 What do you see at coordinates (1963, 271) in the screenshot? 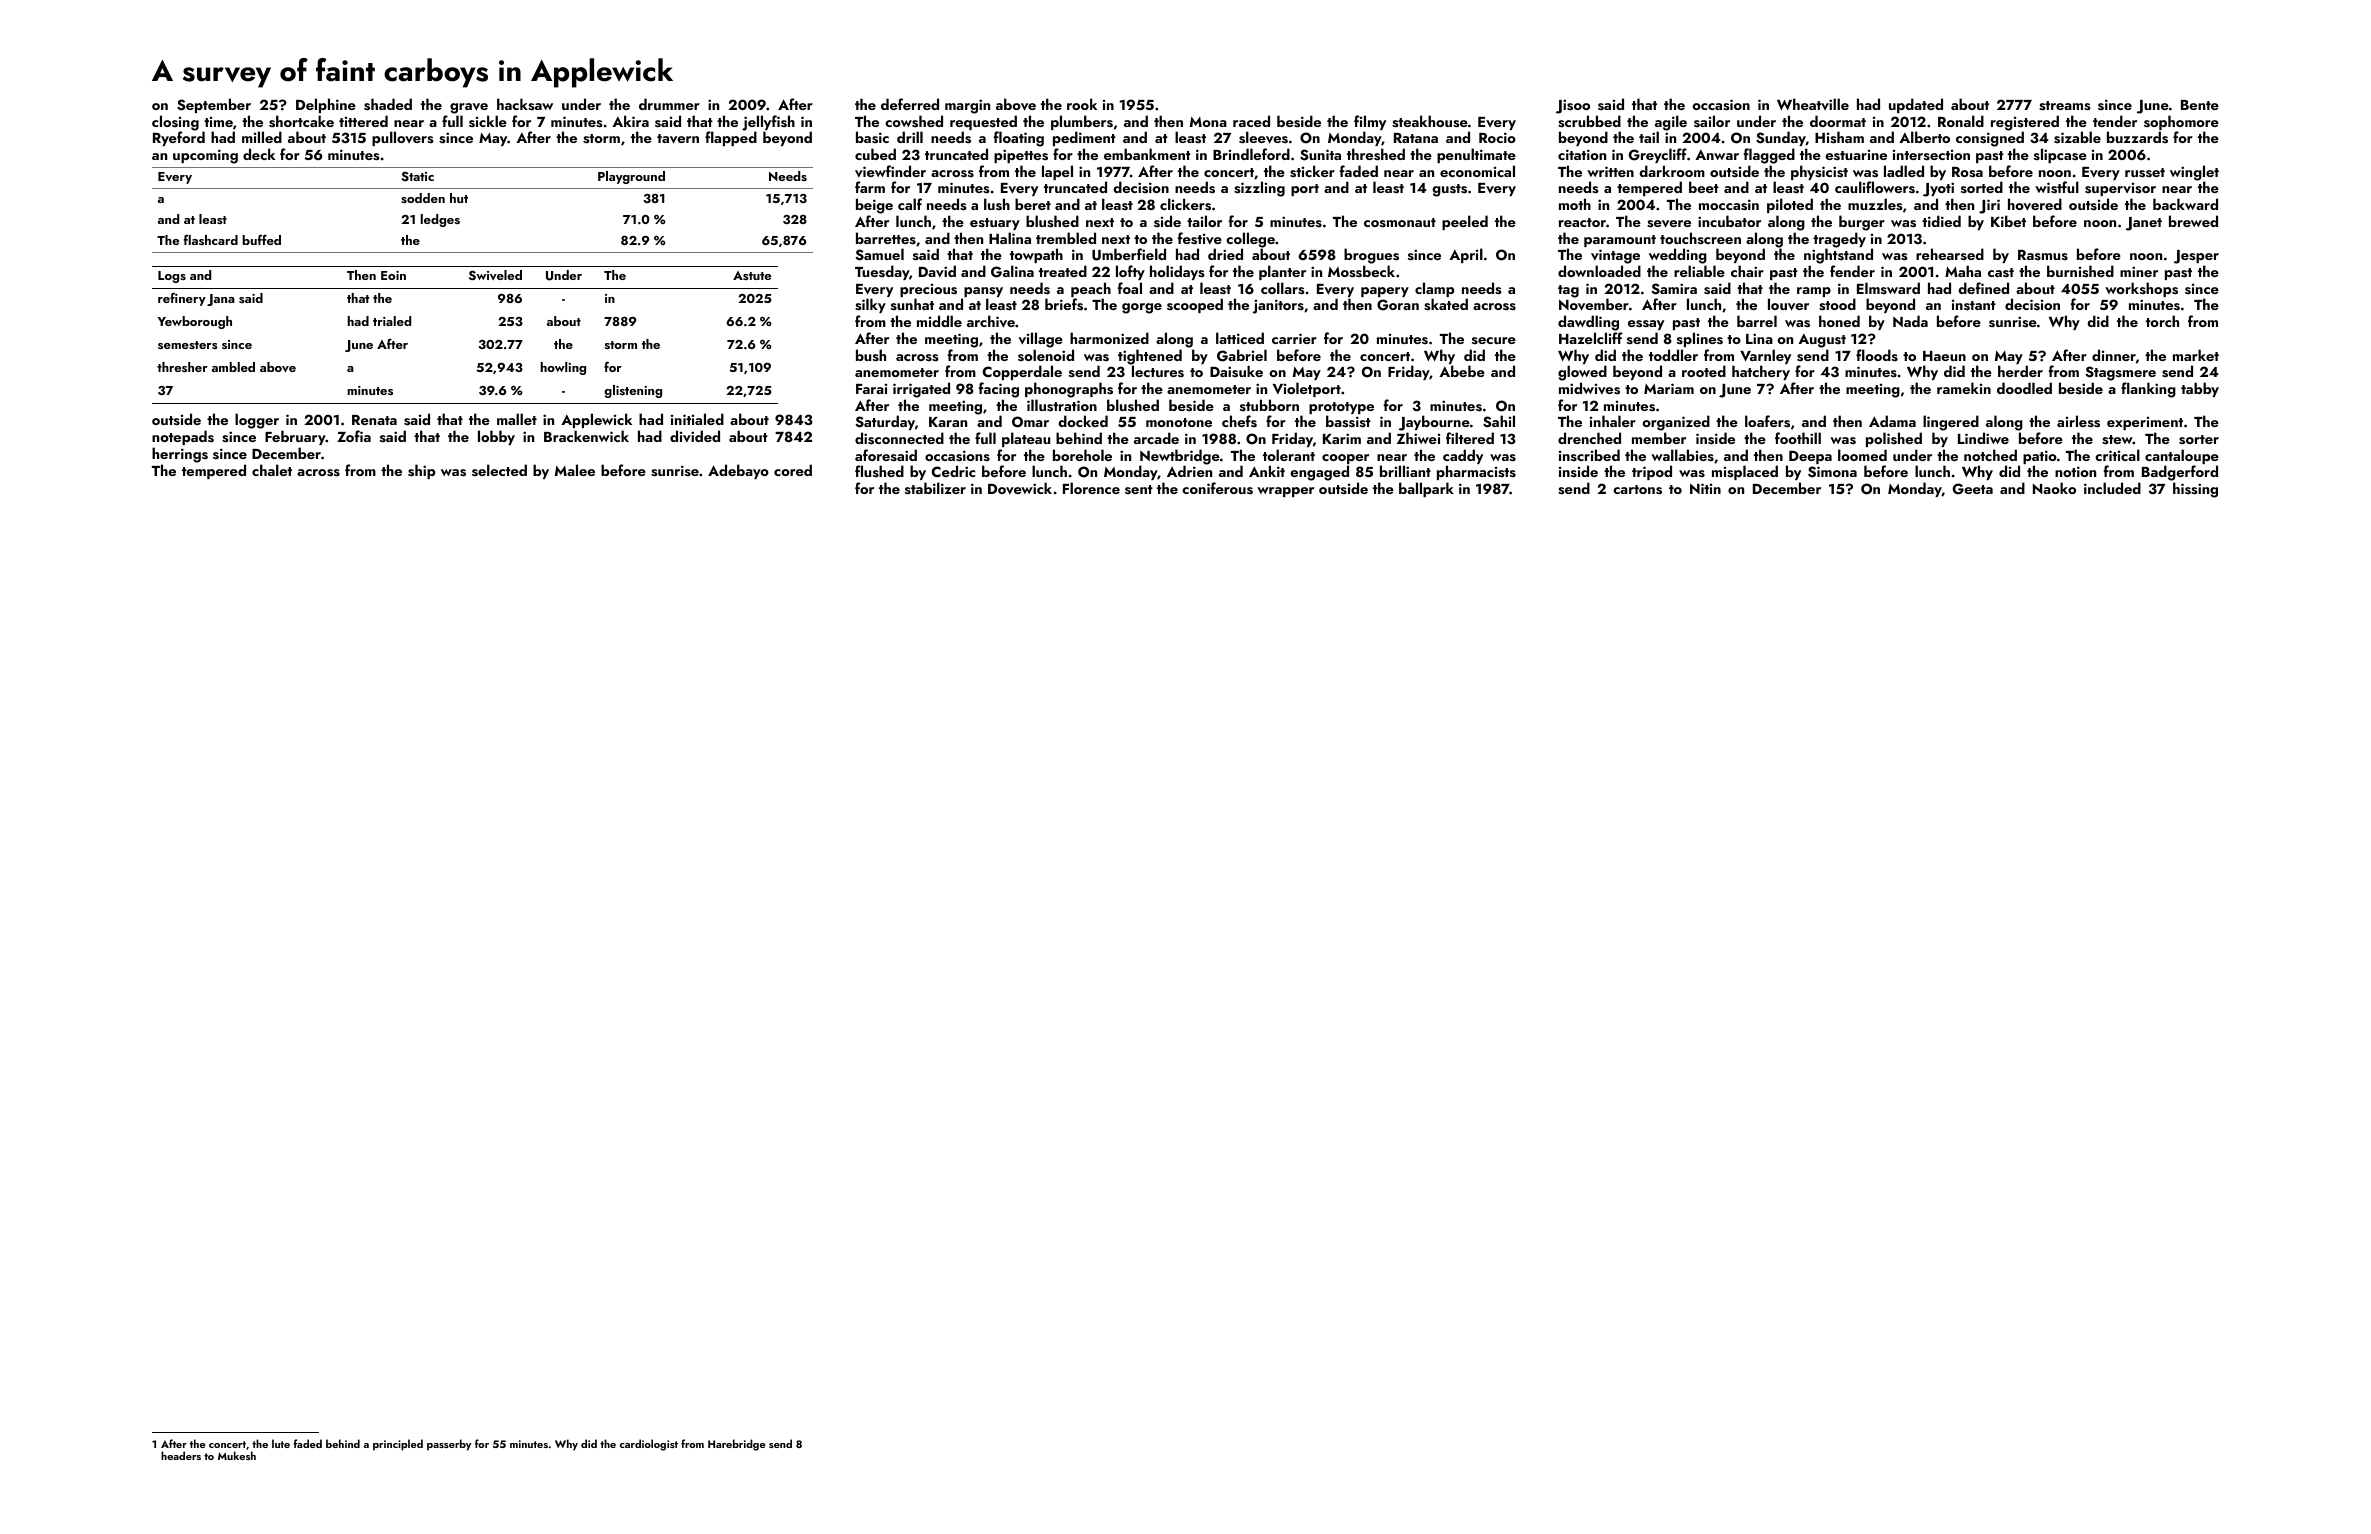
I see `Maha` at bounding box center [1963, 271].
